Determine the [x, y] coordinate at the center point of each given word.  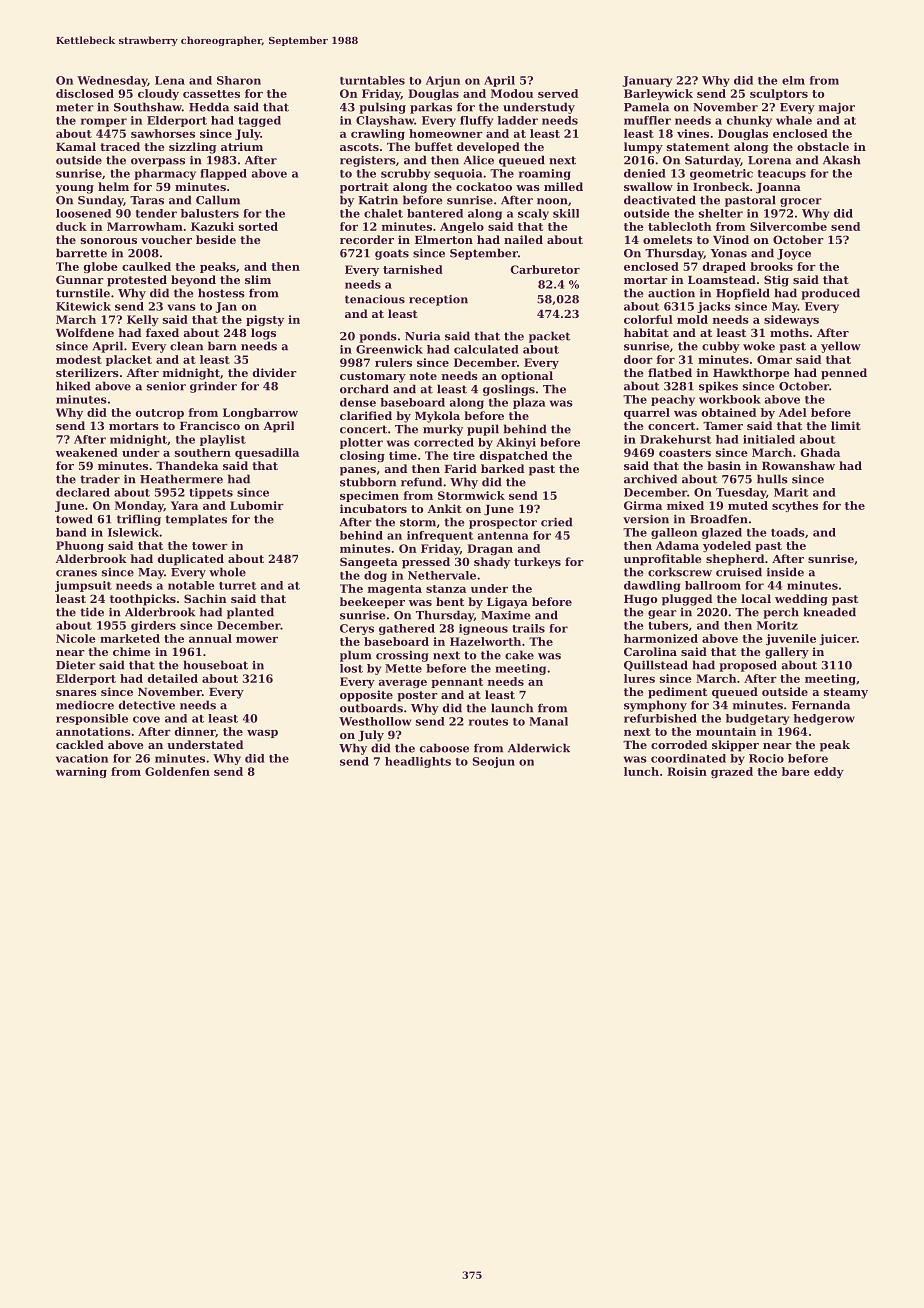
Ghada [820, 452]
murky [443, 430]
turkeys [537, 563]
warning [81, 772]
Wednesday [112, 81]
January [647, 81]
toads [788, 532]
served [558, 93]
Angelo [462, 227]
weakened [87, 452]
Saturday [713, 161]
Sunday [100, 201]
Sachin [205, 598]
